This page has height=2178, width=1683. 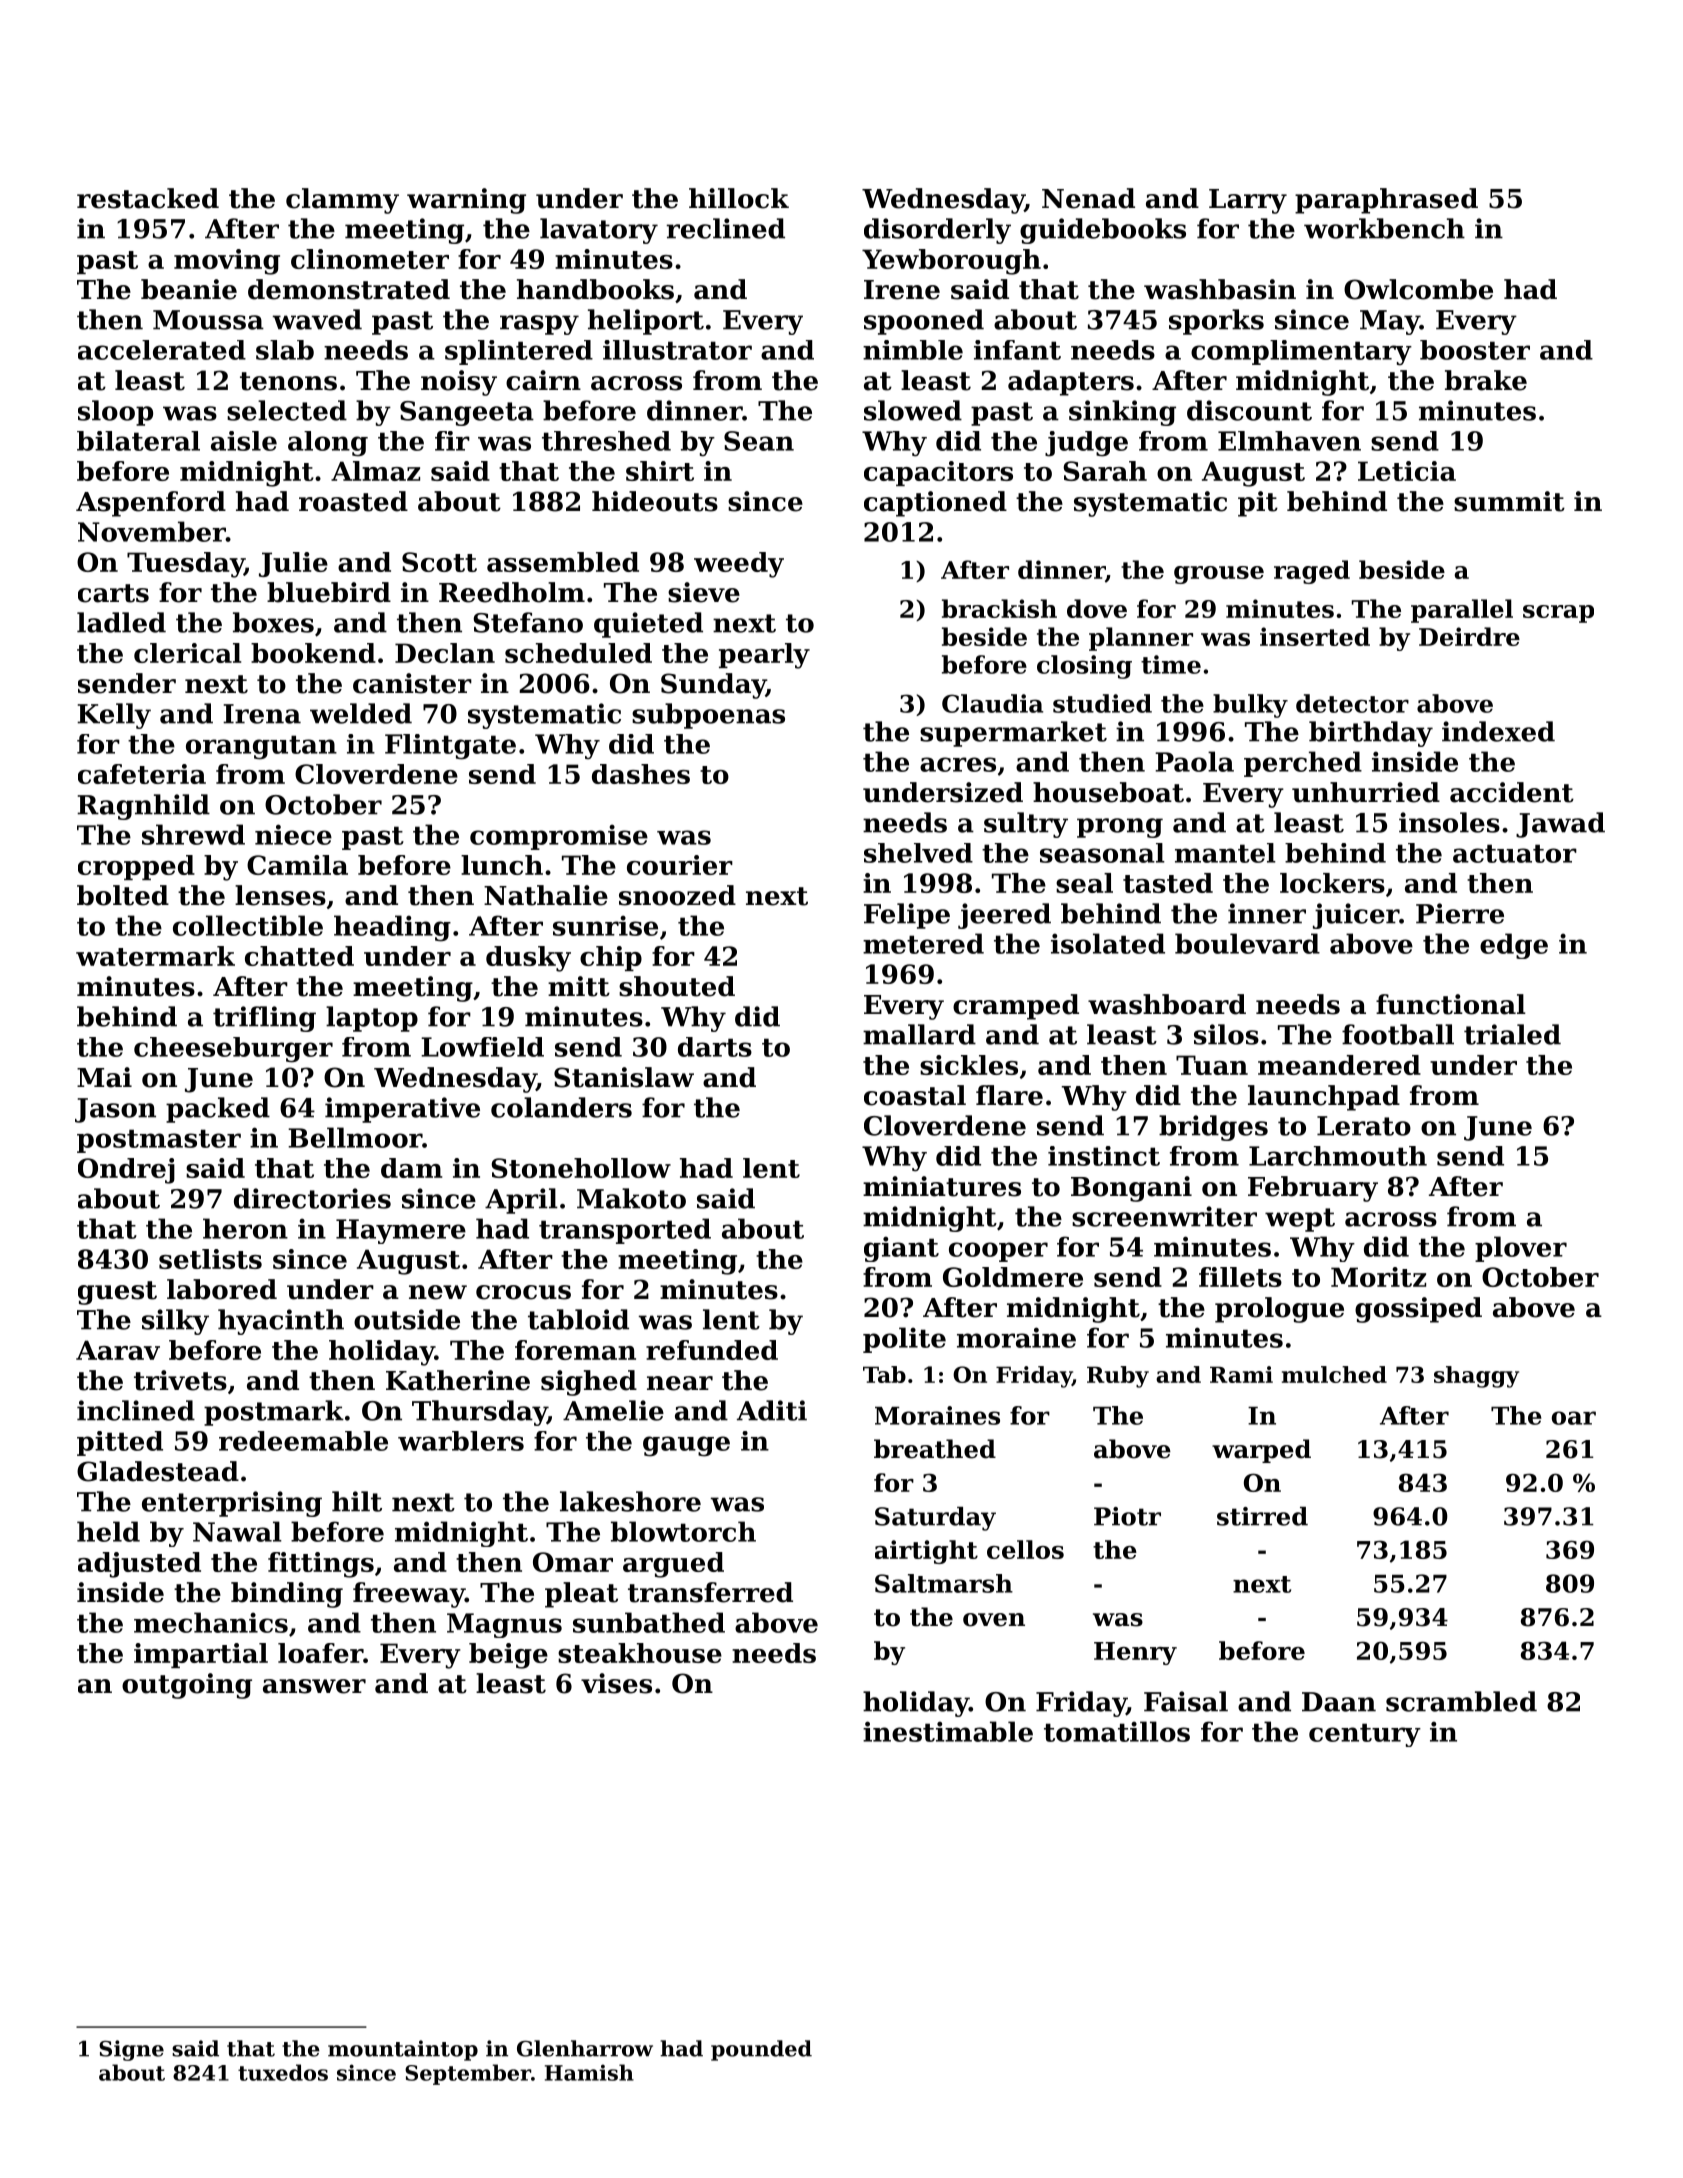 I want to click on welded, so click(x=361, y=713).
